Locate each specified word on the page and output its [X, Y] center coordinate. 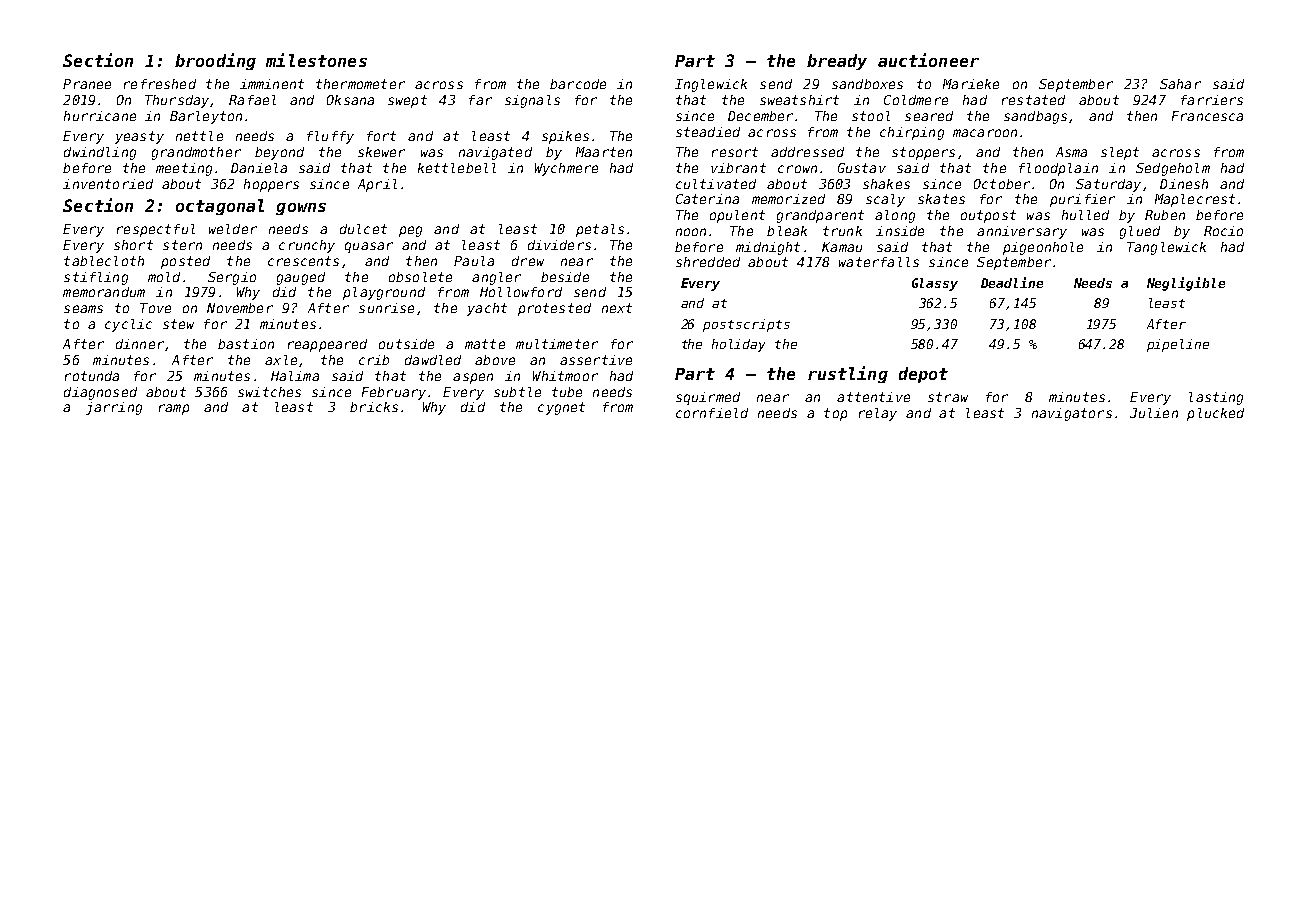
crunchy [307, 246]
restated [1033, 100]
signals [532, 101]
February [394, 393]
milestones [316, 60]
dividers [559, 245]
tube [567, 392]
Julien [1154, 413]
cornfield [712, 413]
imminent [272, 84]
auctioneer [928, 60]
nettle [199, 136]
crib [374, 360]
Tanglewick [1166, 248]
